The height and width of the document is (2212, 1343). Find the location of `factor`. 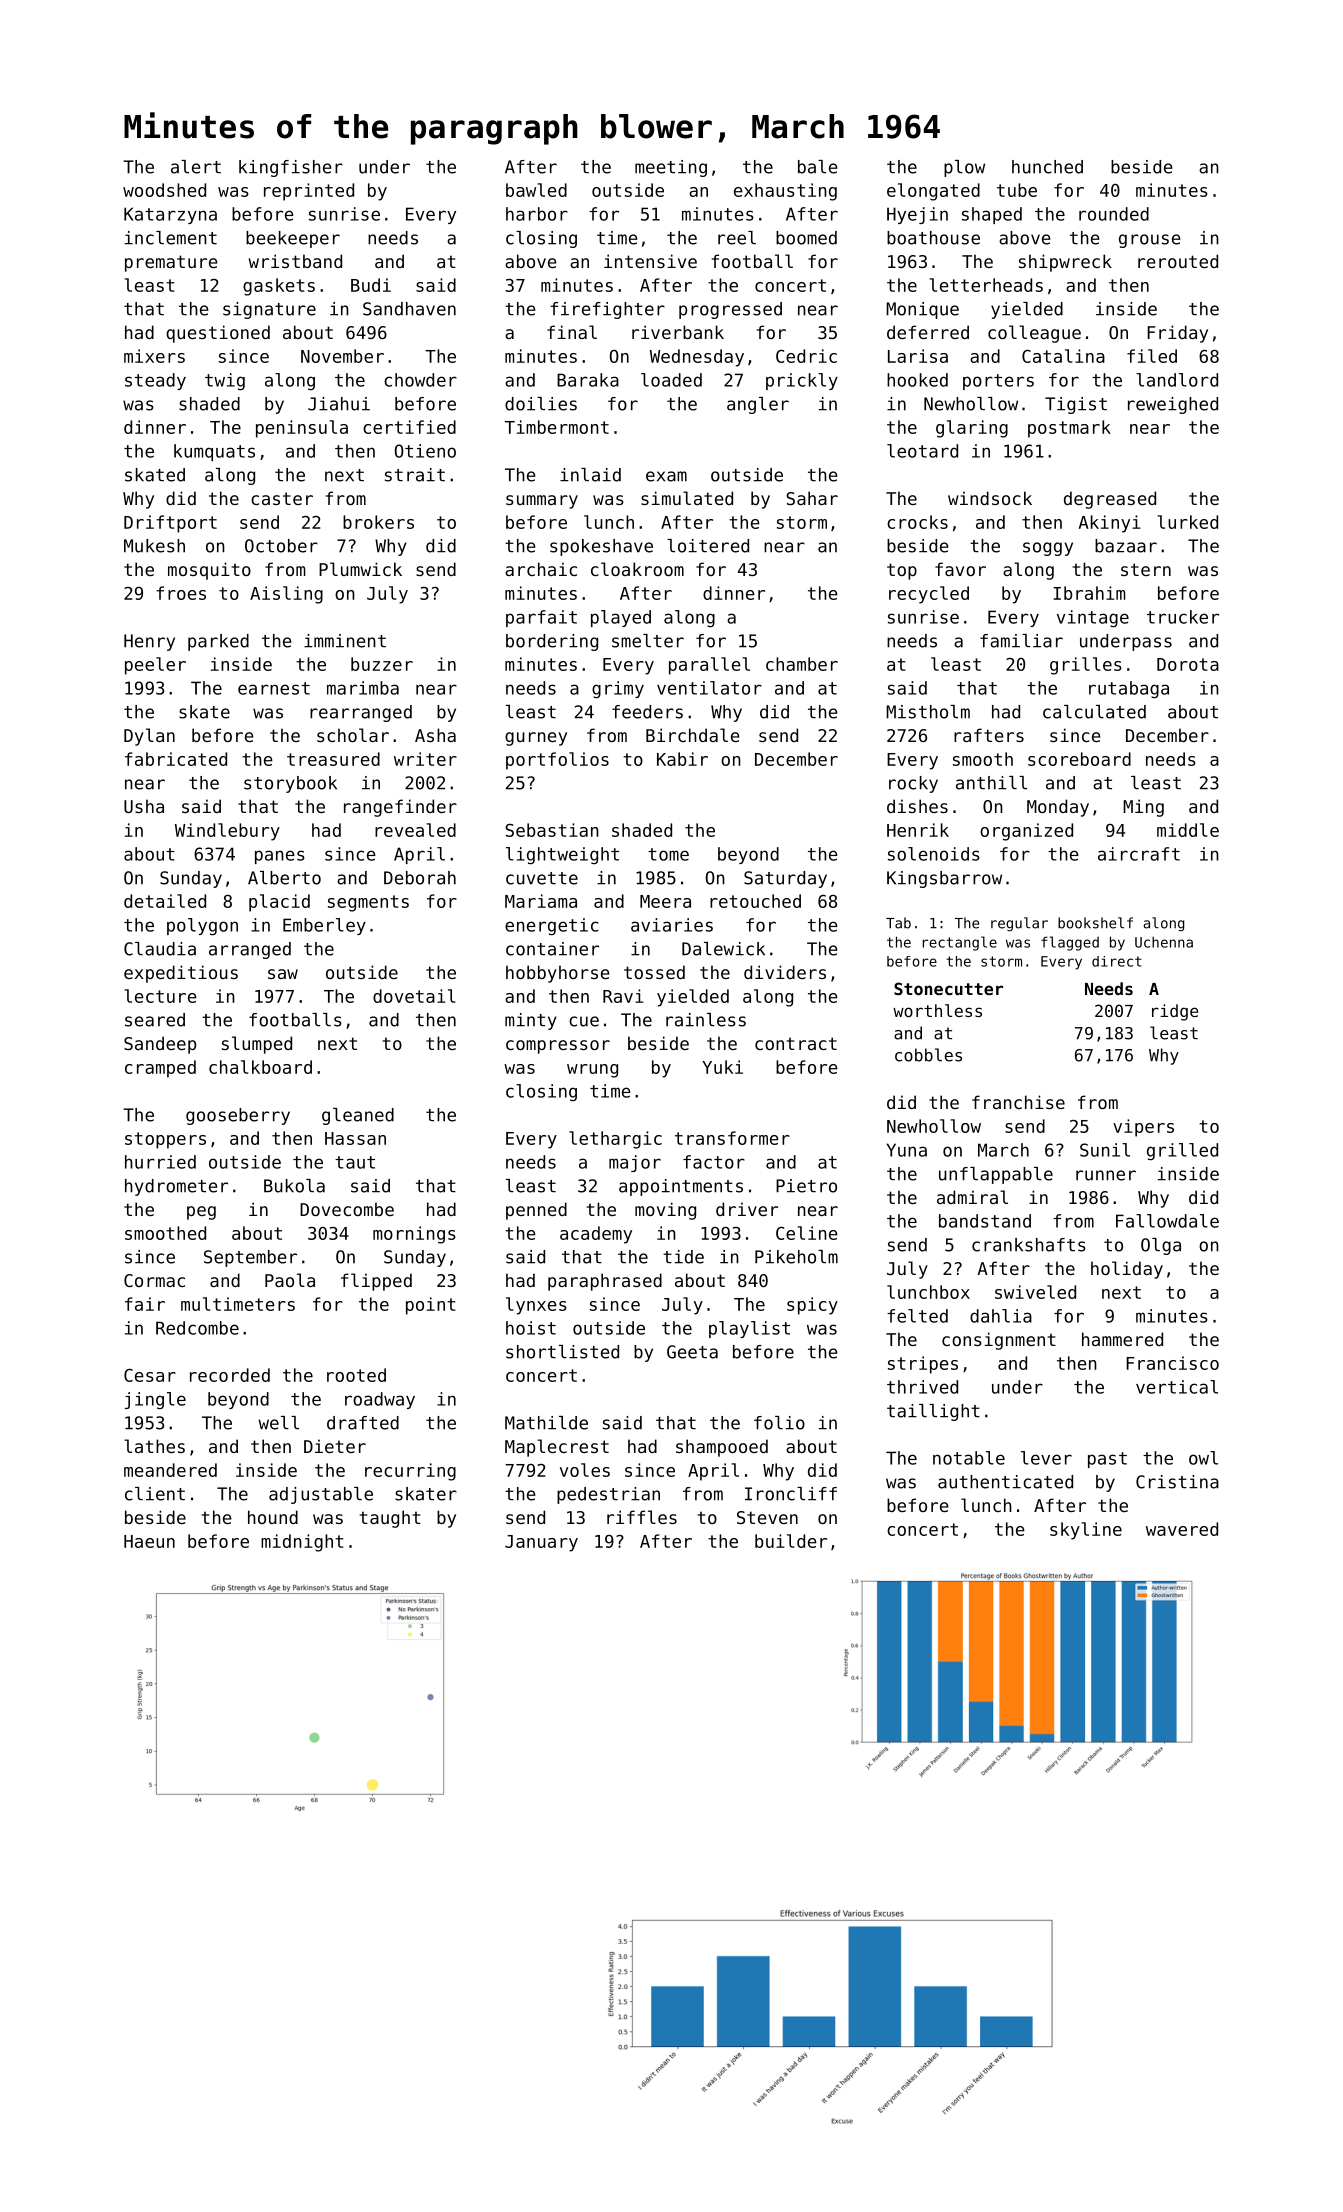

factor is located at coordinates (714, 1162).
